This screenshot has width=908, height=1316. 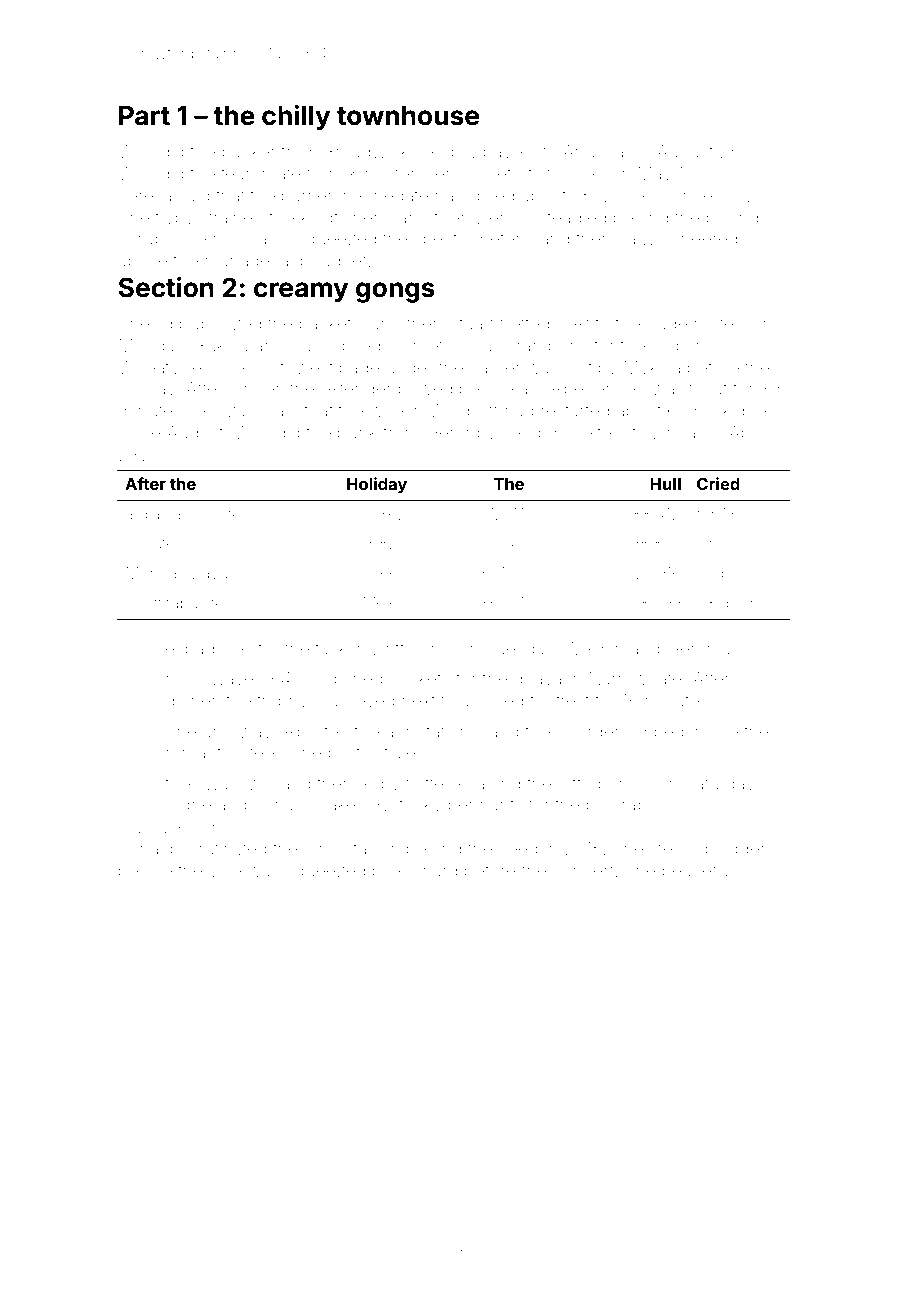 What do you see at coordinates (538, 682) in the screenshot?
I see `guava` at bounding box center [538, 682].
